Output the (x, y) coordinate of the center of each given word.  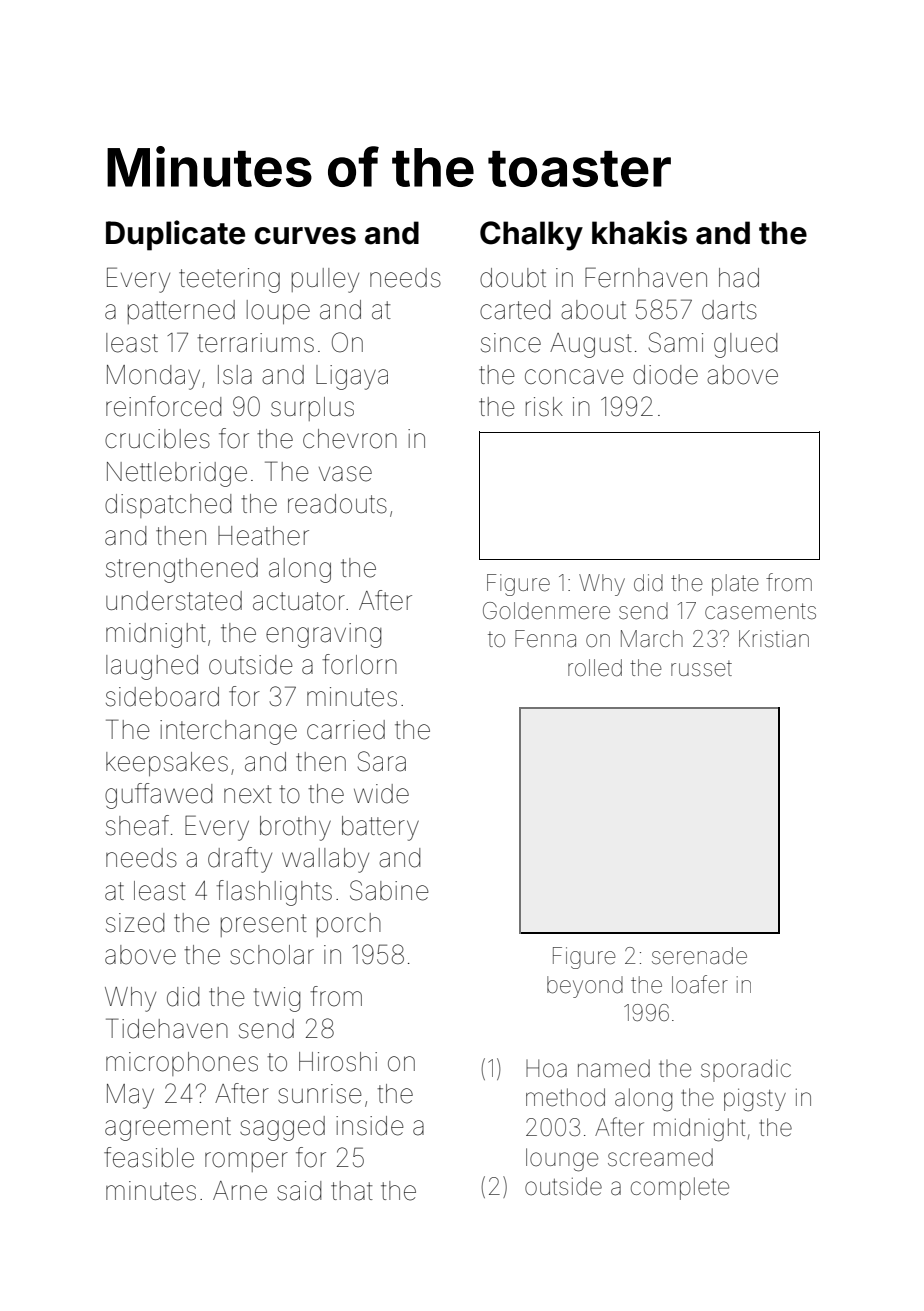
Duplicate (175, 235)
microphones (182, 1064)
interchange (228, 732)
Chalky (531, 236)
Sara (382, 761)
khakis (639, 232)
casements (760, 611)
